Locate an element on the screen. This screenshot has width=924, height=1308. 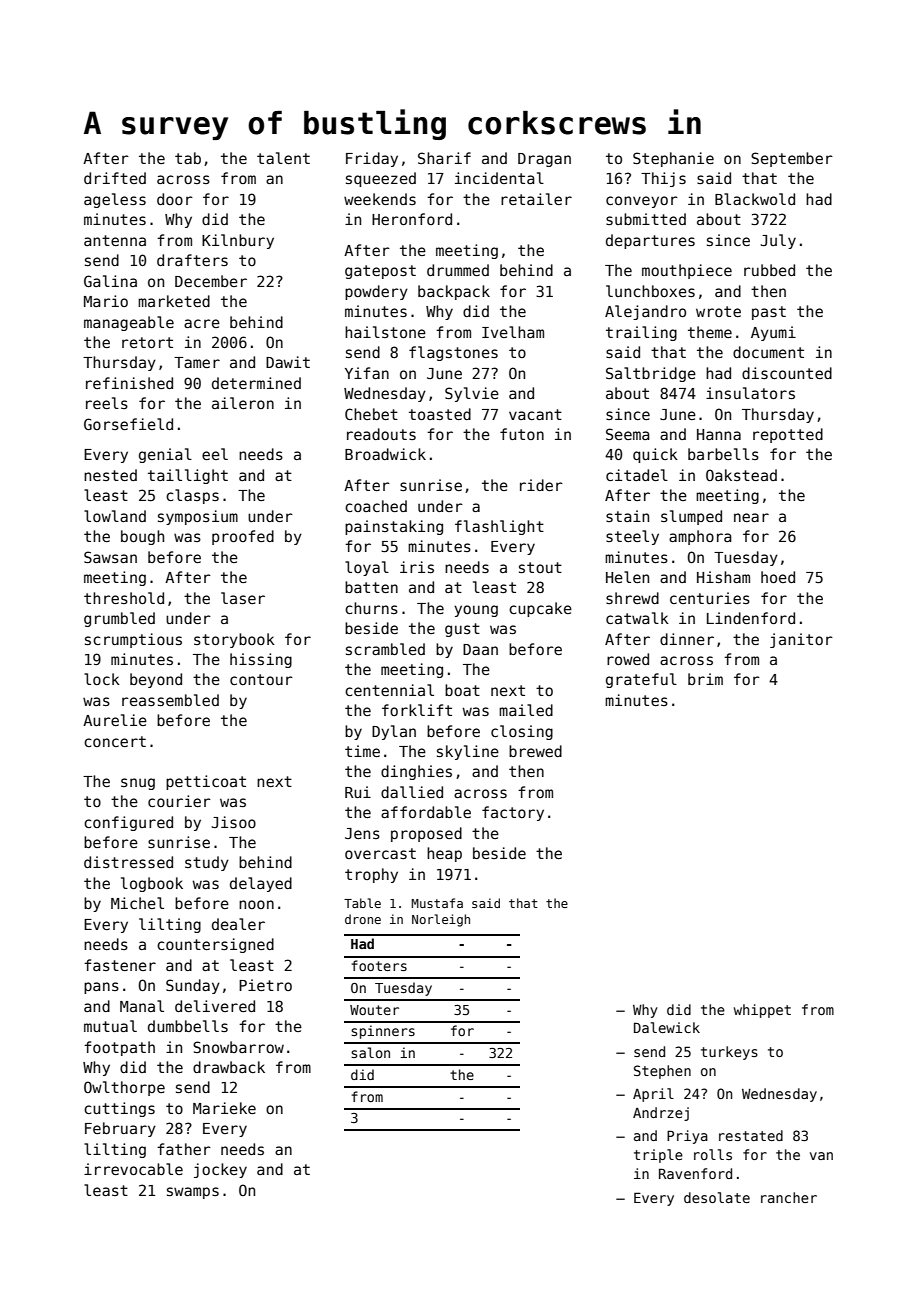
contour is located at coordinates (261, 679).
